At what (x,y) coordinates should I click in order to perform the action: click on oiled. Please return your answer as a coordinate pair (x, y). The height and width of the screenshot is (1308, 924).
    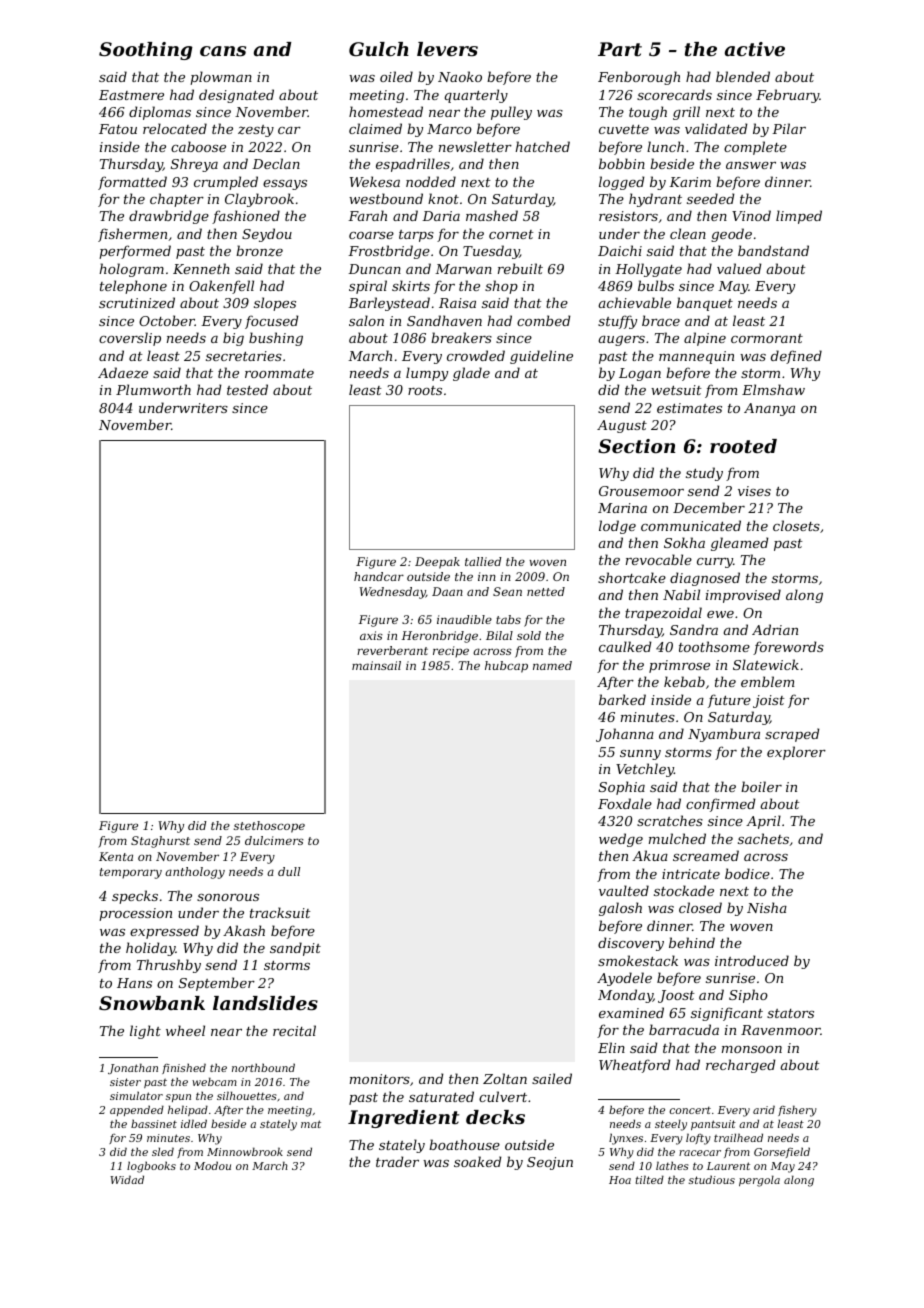
    Looking at the image, I should click on (396, 76).
